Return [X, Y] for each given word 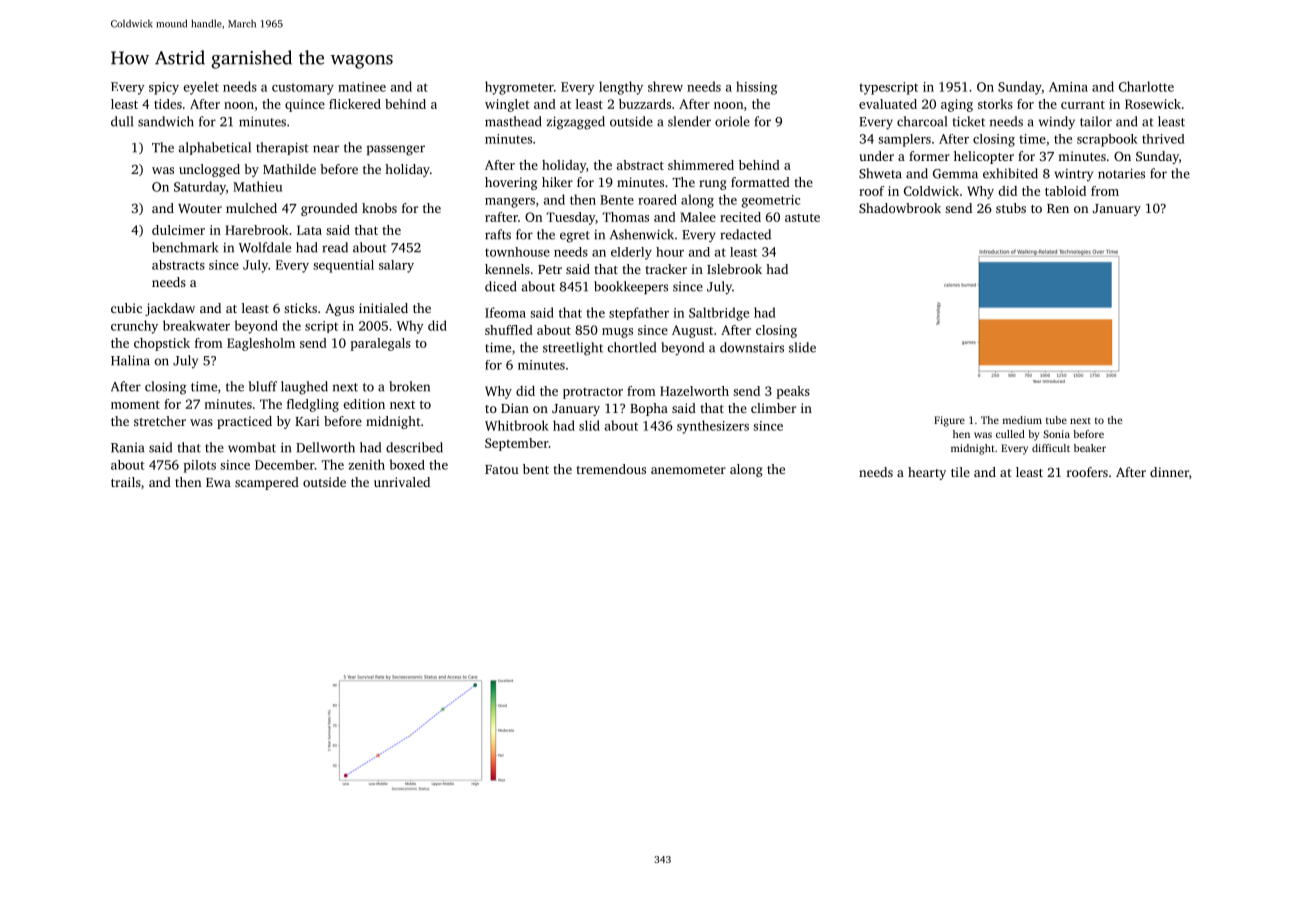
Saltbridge [719, 314]
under [877, 156]
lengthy [621, 88]
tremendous [611, 469]
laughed [304, 388]
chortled [632, 347]
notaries [1121, 174]
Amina [1068, 87]
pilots [200, 466]
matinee [362, 87]
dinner [1169, 472]
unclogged [209, 170]
